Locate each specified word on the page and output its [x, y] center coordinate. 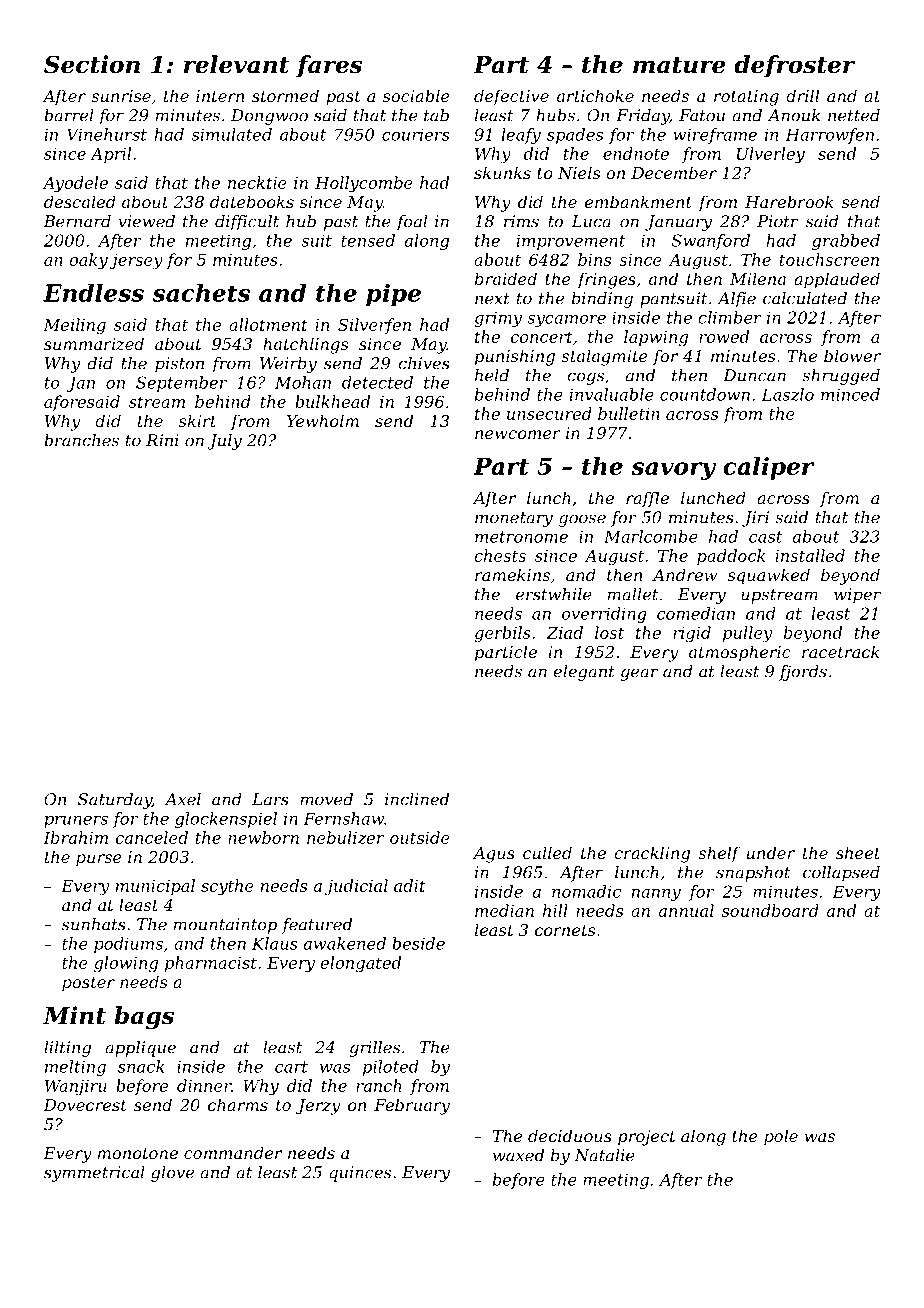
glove [172, 1174]
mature [679, 65]
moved [326, 799]
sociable [416, 95]
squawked [769, 576]
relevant [236, 64]
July [224, 442]
